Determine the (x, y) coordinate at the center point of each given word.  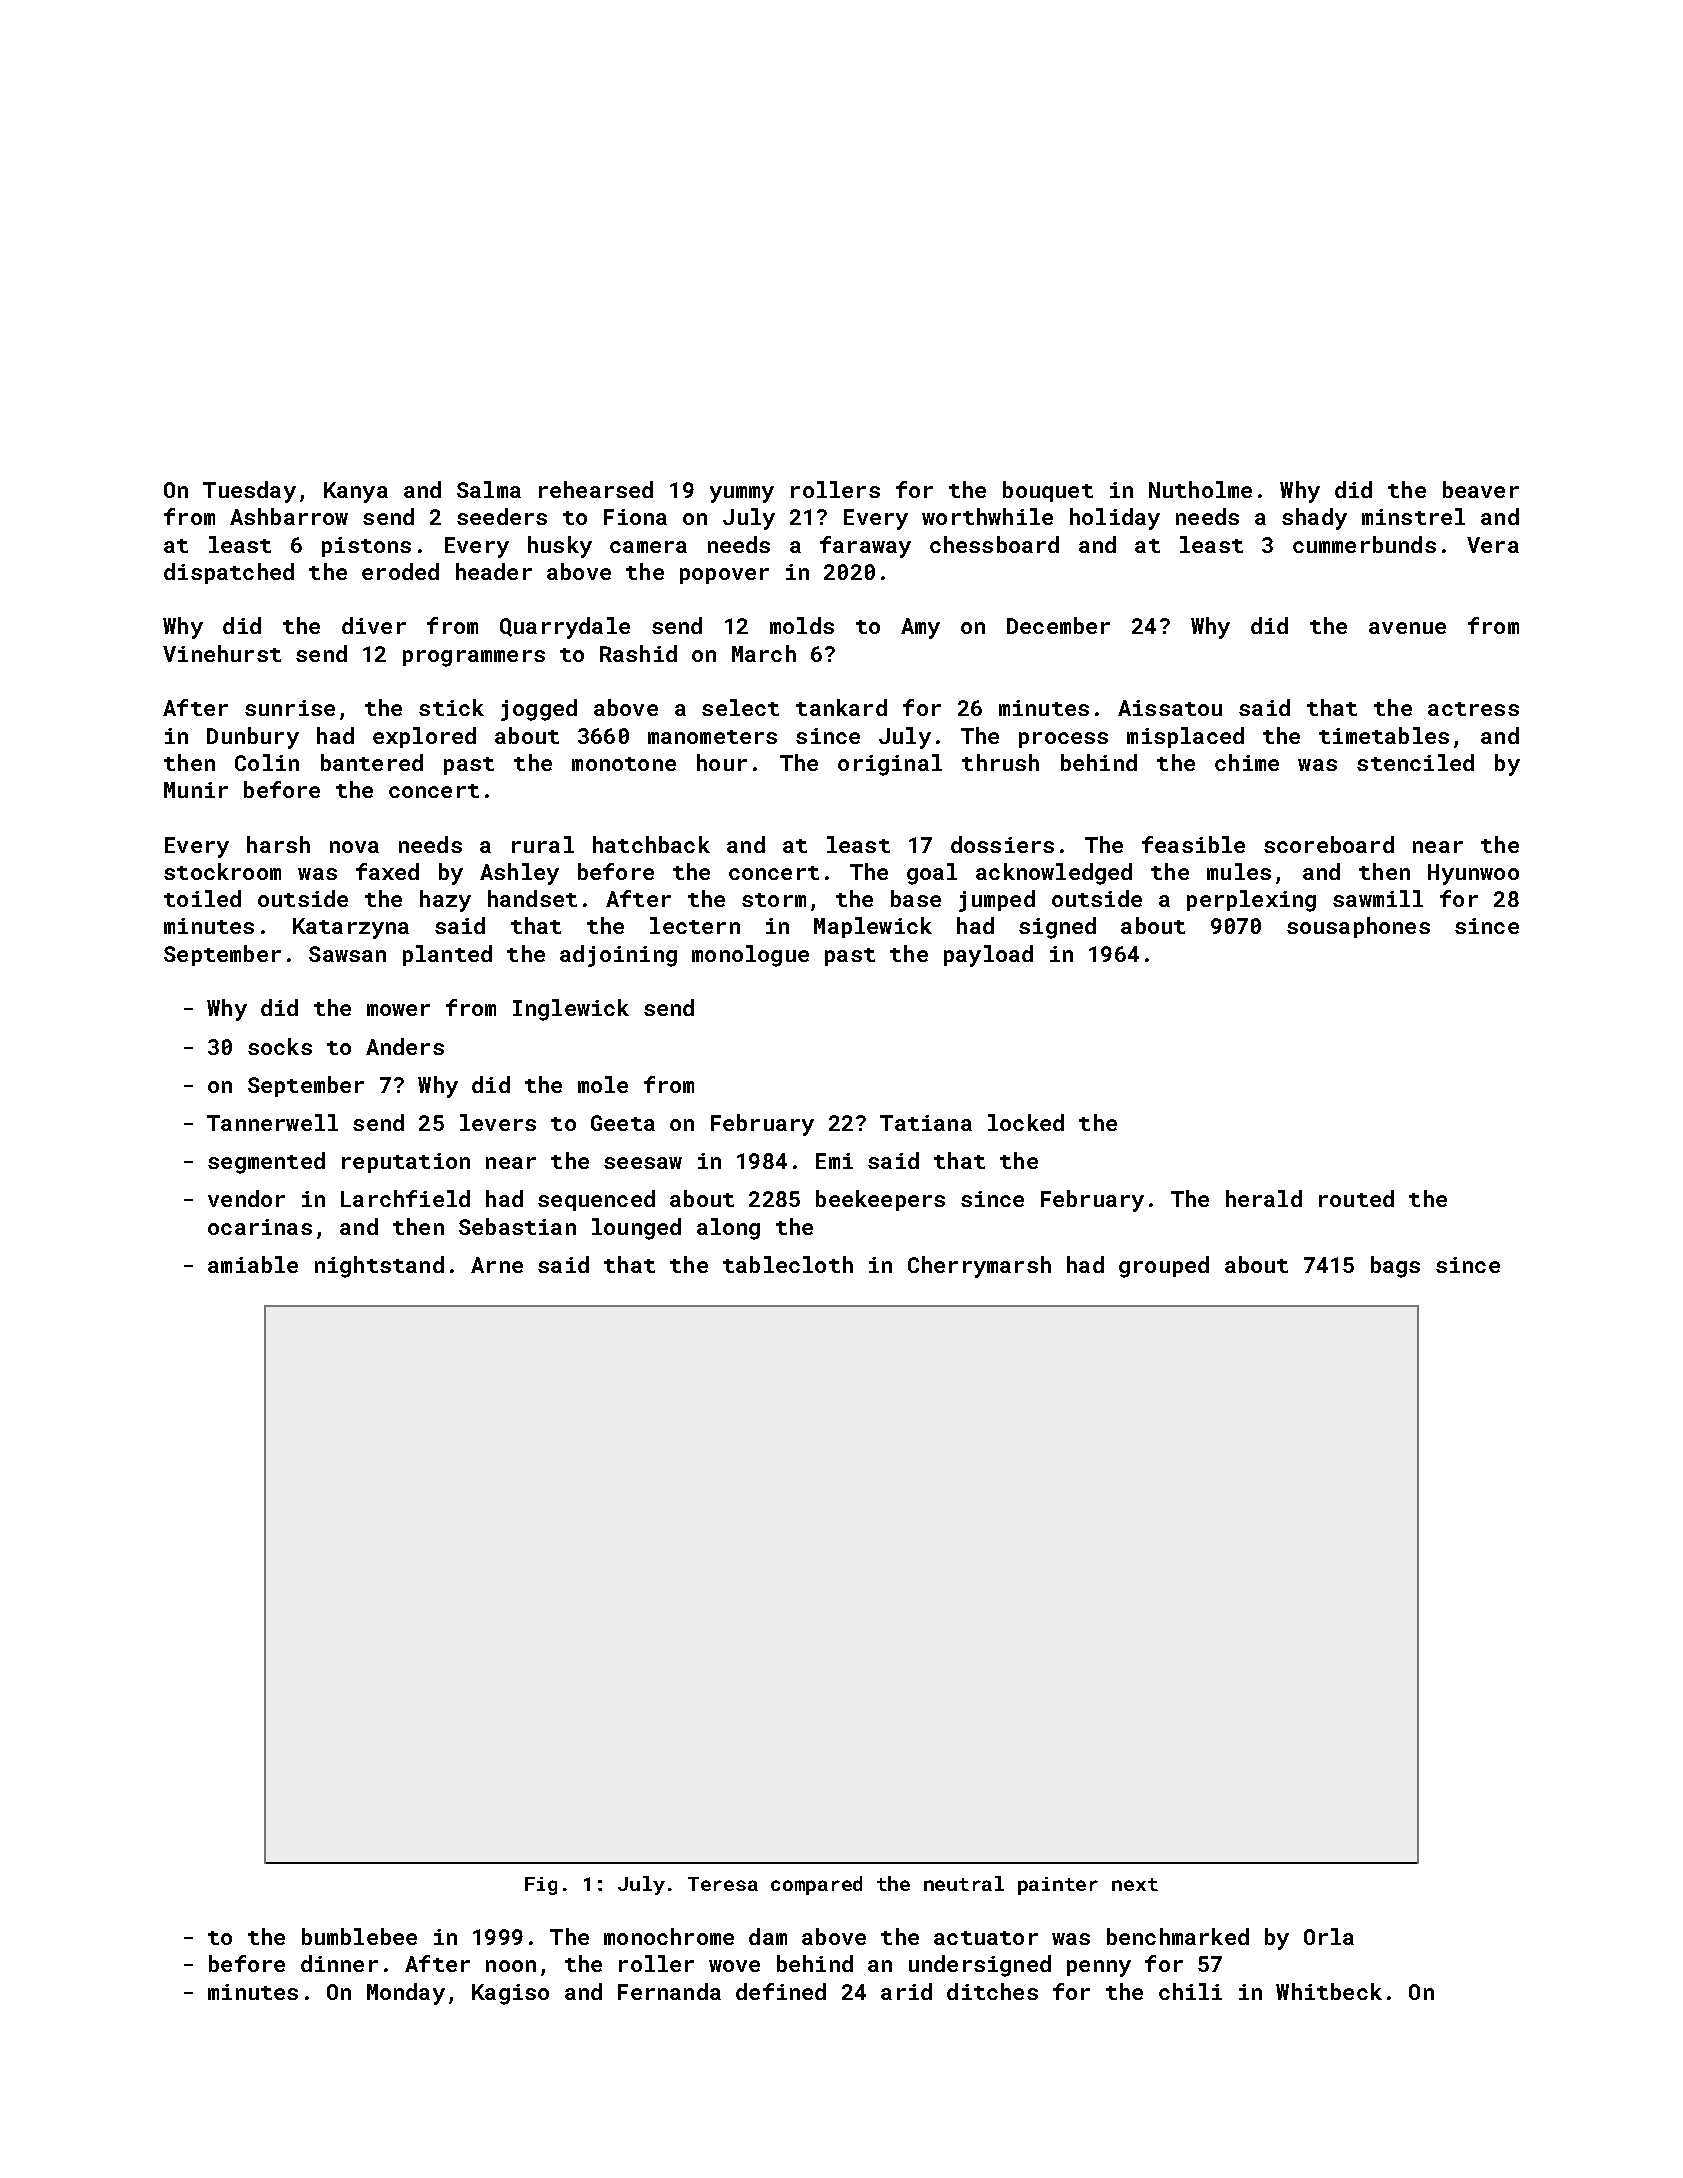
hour (722, 762)
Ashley (519, 874)
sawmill (1378, 898)
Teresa (723, 1884)
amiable (253, 1264)
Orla (1329, 1936)
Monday (406, 1994)
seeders (502, 516)
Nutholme (1200, 489)
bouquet (1048, 491)
